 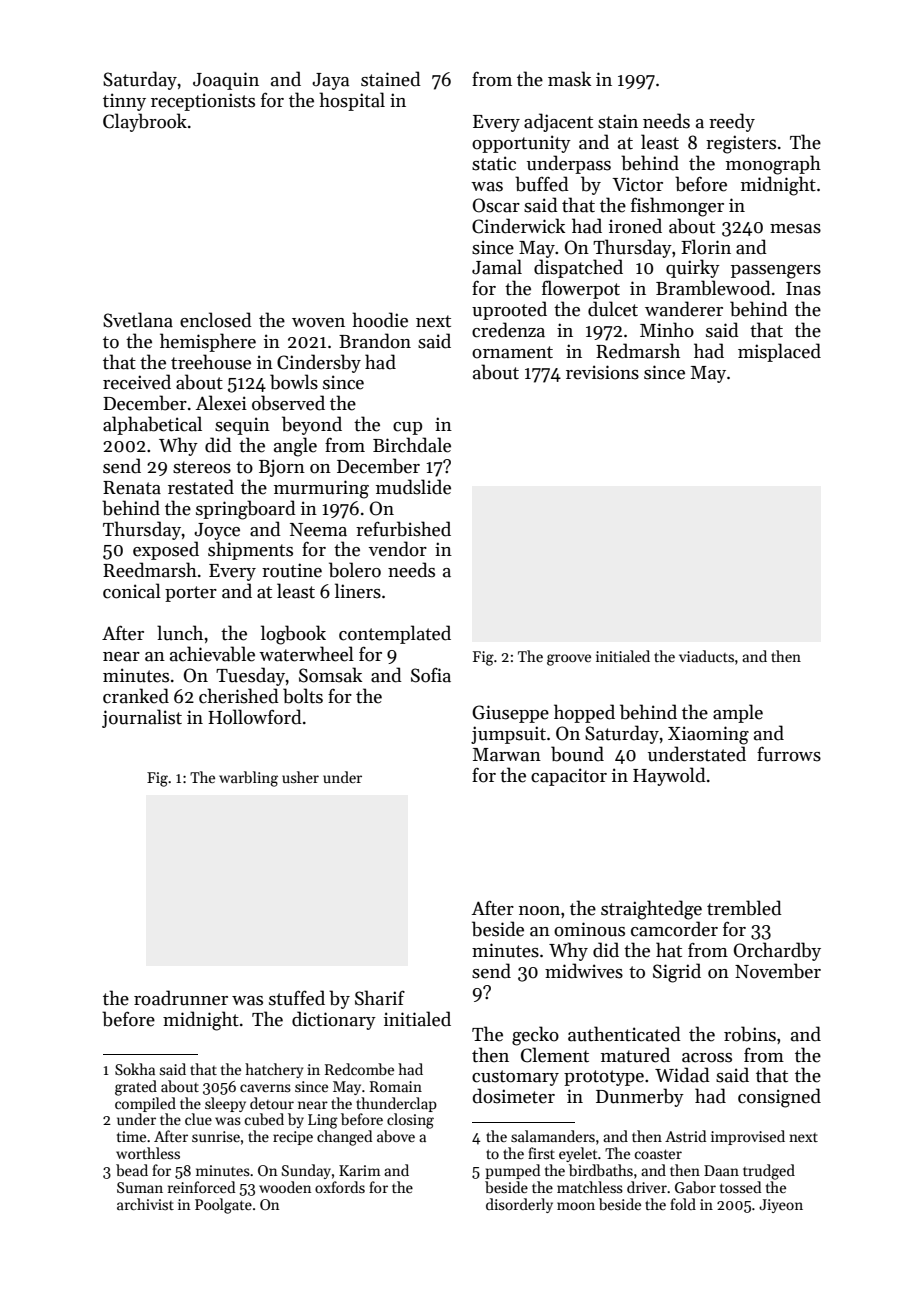 What do you see at coordinates (584, 971) in the page?
I see `midwives` at bounding box center [584, 971].
